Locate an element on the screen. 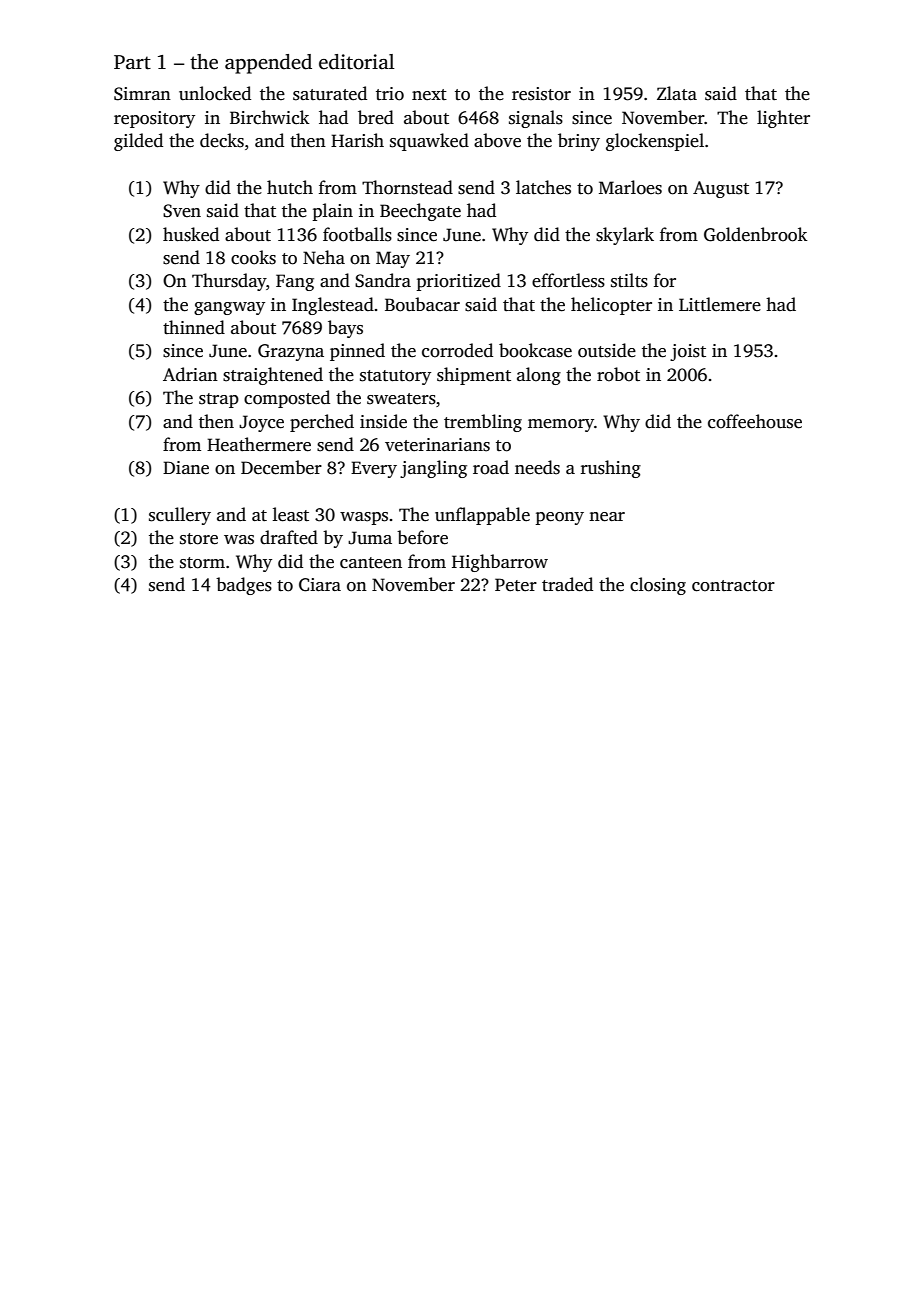 This screenshot has height=1308, width=924. Grazyna is located at coordinates (291, 352).
